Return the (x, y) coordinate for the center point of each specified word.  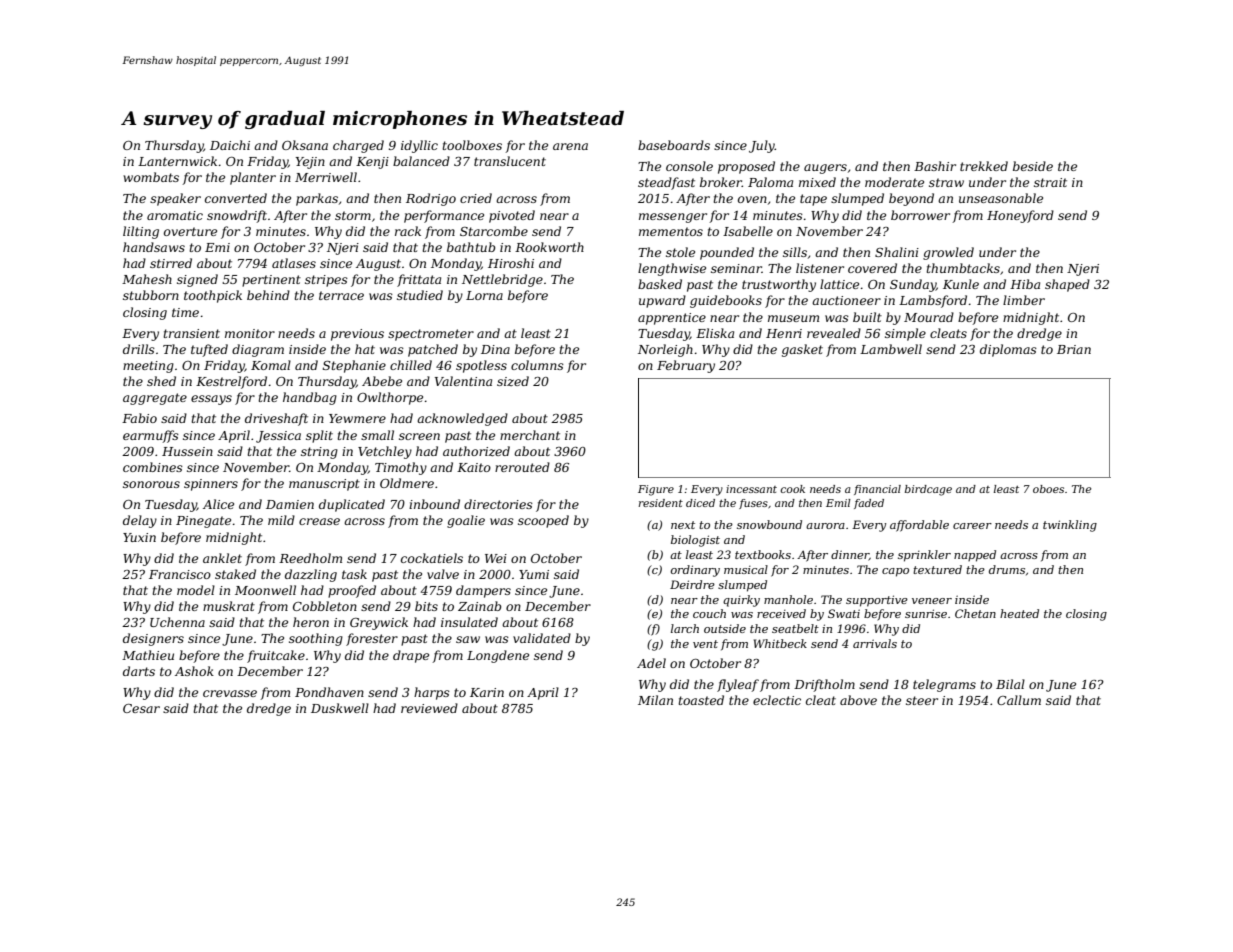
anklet (222, 558)
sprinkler (924, 556)
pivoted (512, 216)
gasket (802, 350)
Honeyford (1020, 216)
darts (139, 671)
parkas (317, 199)
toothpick (213, 296)
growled (948, 253)
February (686, 366)
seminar (736, 268)
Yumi (534, 574)
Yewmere (357, 418)
